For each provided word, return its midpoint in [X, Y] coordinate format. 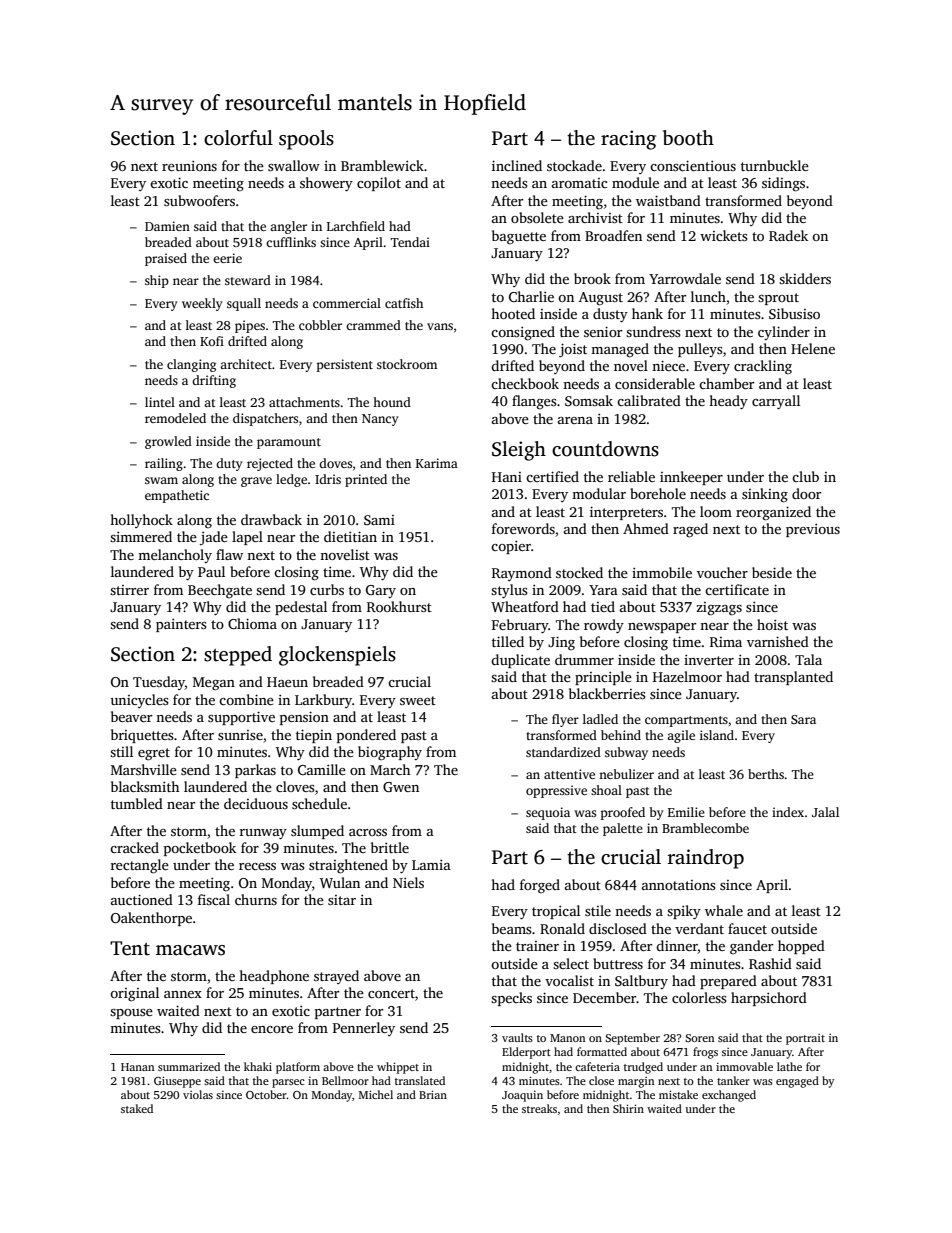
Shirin [628, 1108]
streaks [539, 1108]
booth [688, 138]
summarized [189, 1066]
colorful [238, 138]
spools [306, 140]
